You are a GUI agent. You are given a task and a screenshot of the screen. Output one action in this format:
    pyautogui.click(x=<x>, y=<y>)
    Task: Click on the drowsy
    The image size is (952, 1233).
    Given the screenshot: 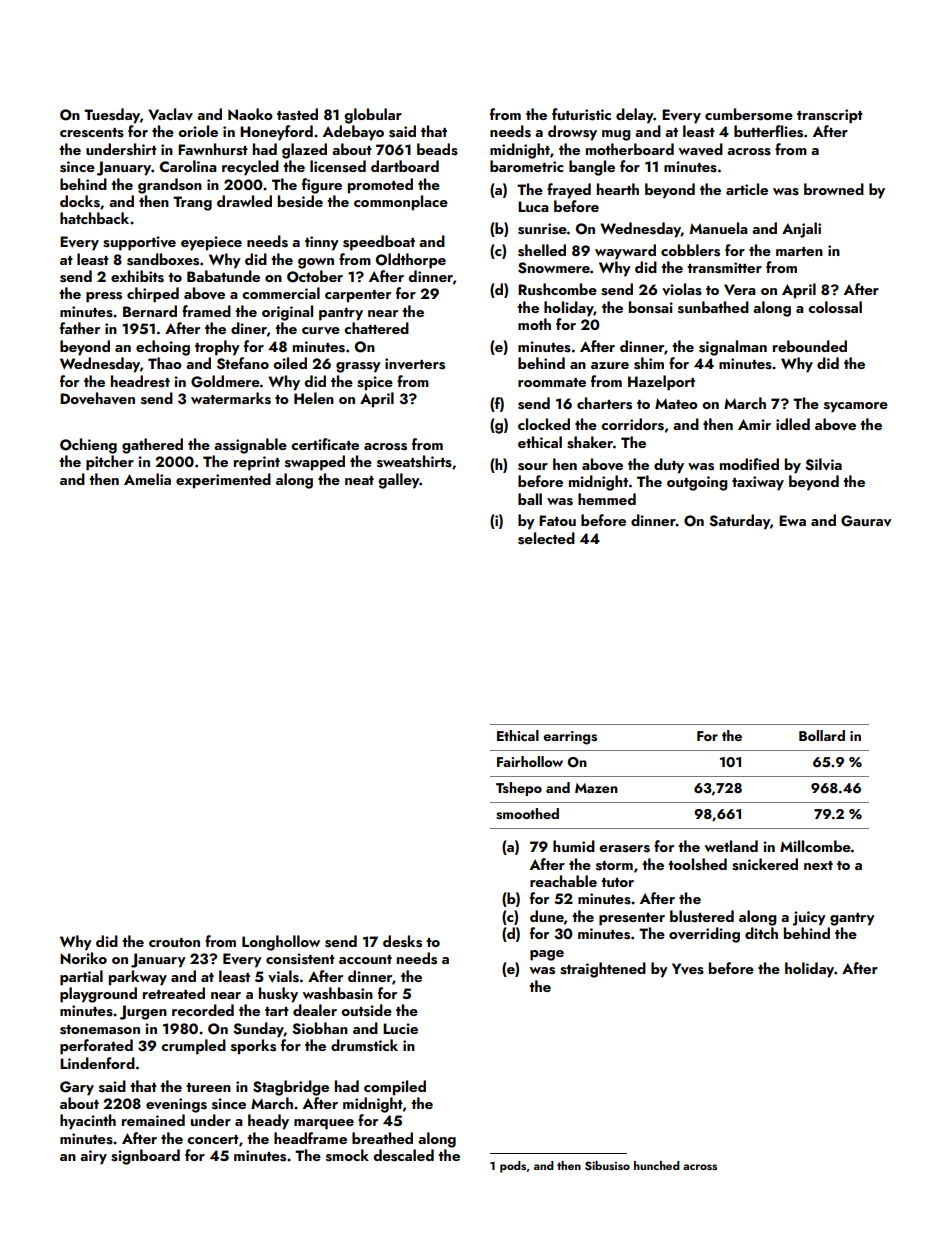 What is the action you would take?
    pyautogui.click(x=572, y=133)
